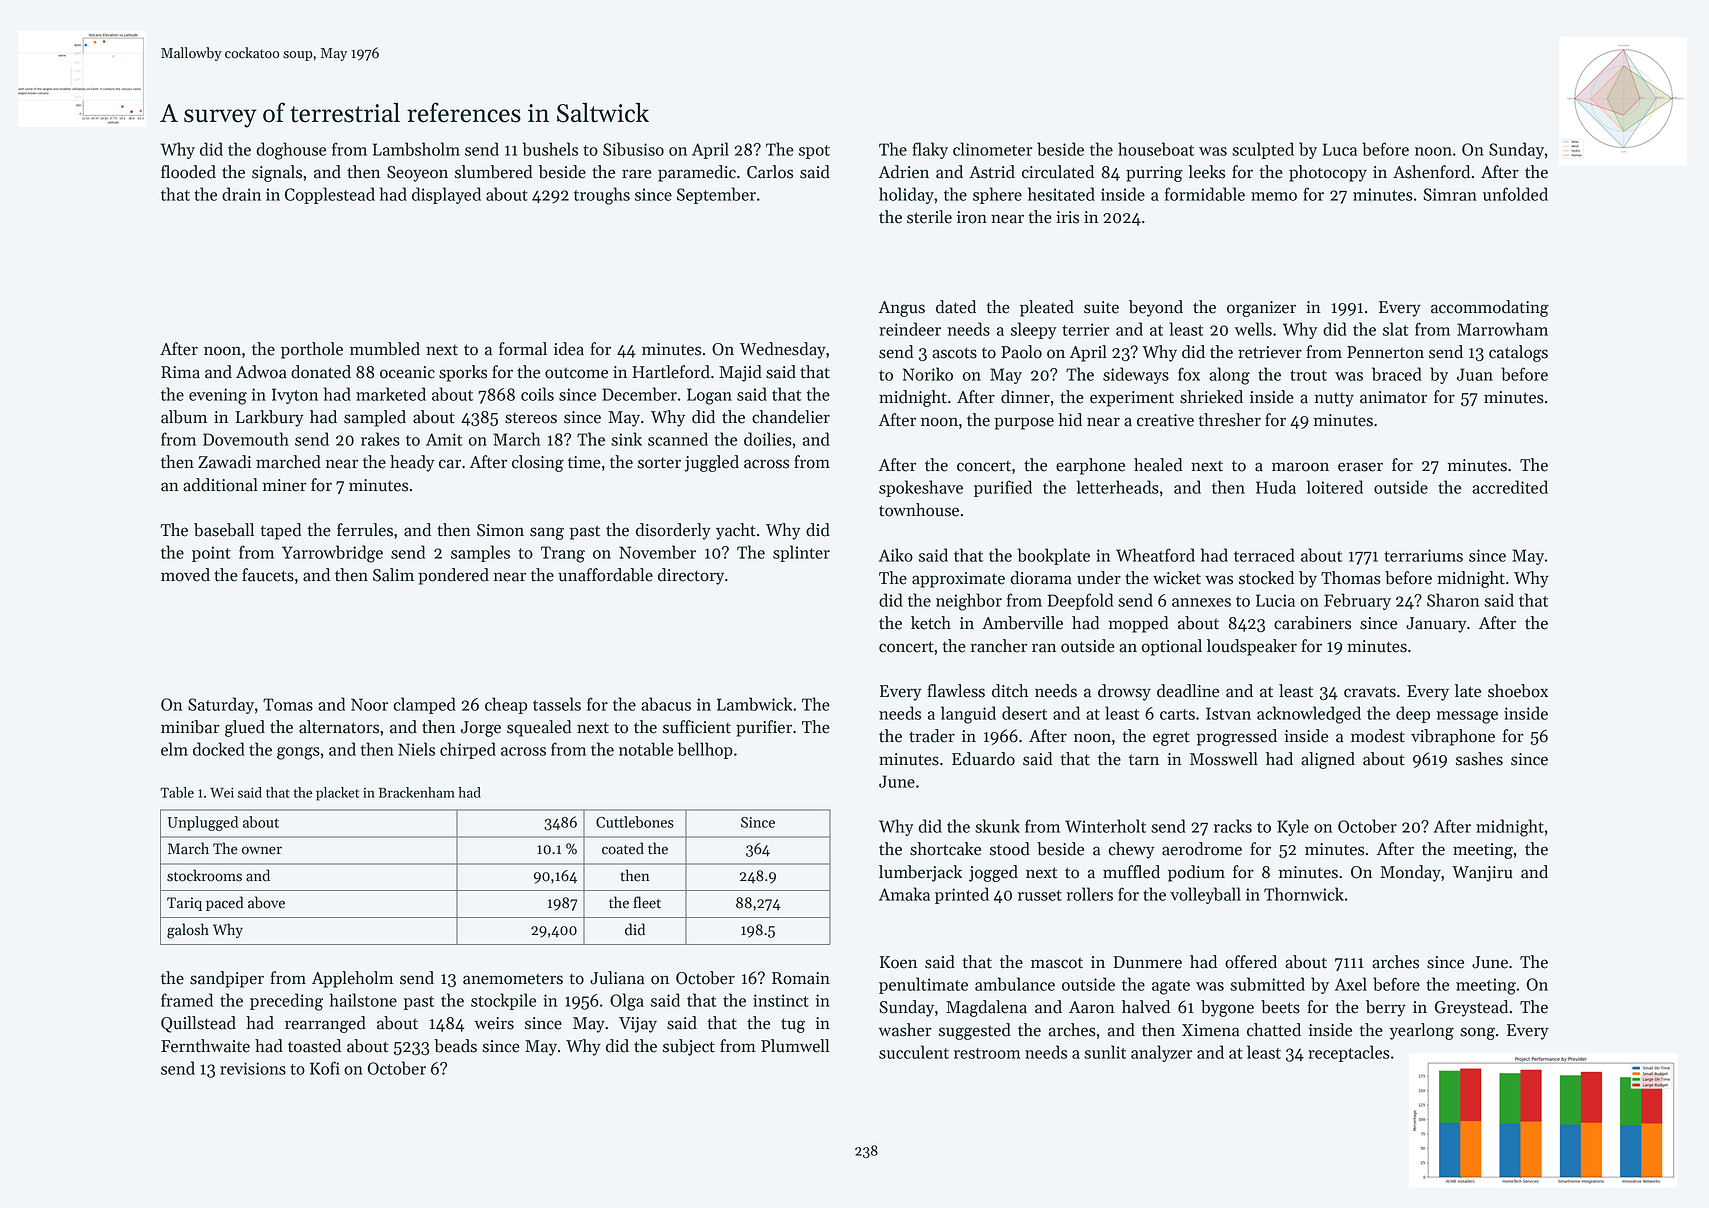  What do you see at coordinates (689, 1047) in the screenshot?
I see `subject` at bounding box center [689, 1047].
